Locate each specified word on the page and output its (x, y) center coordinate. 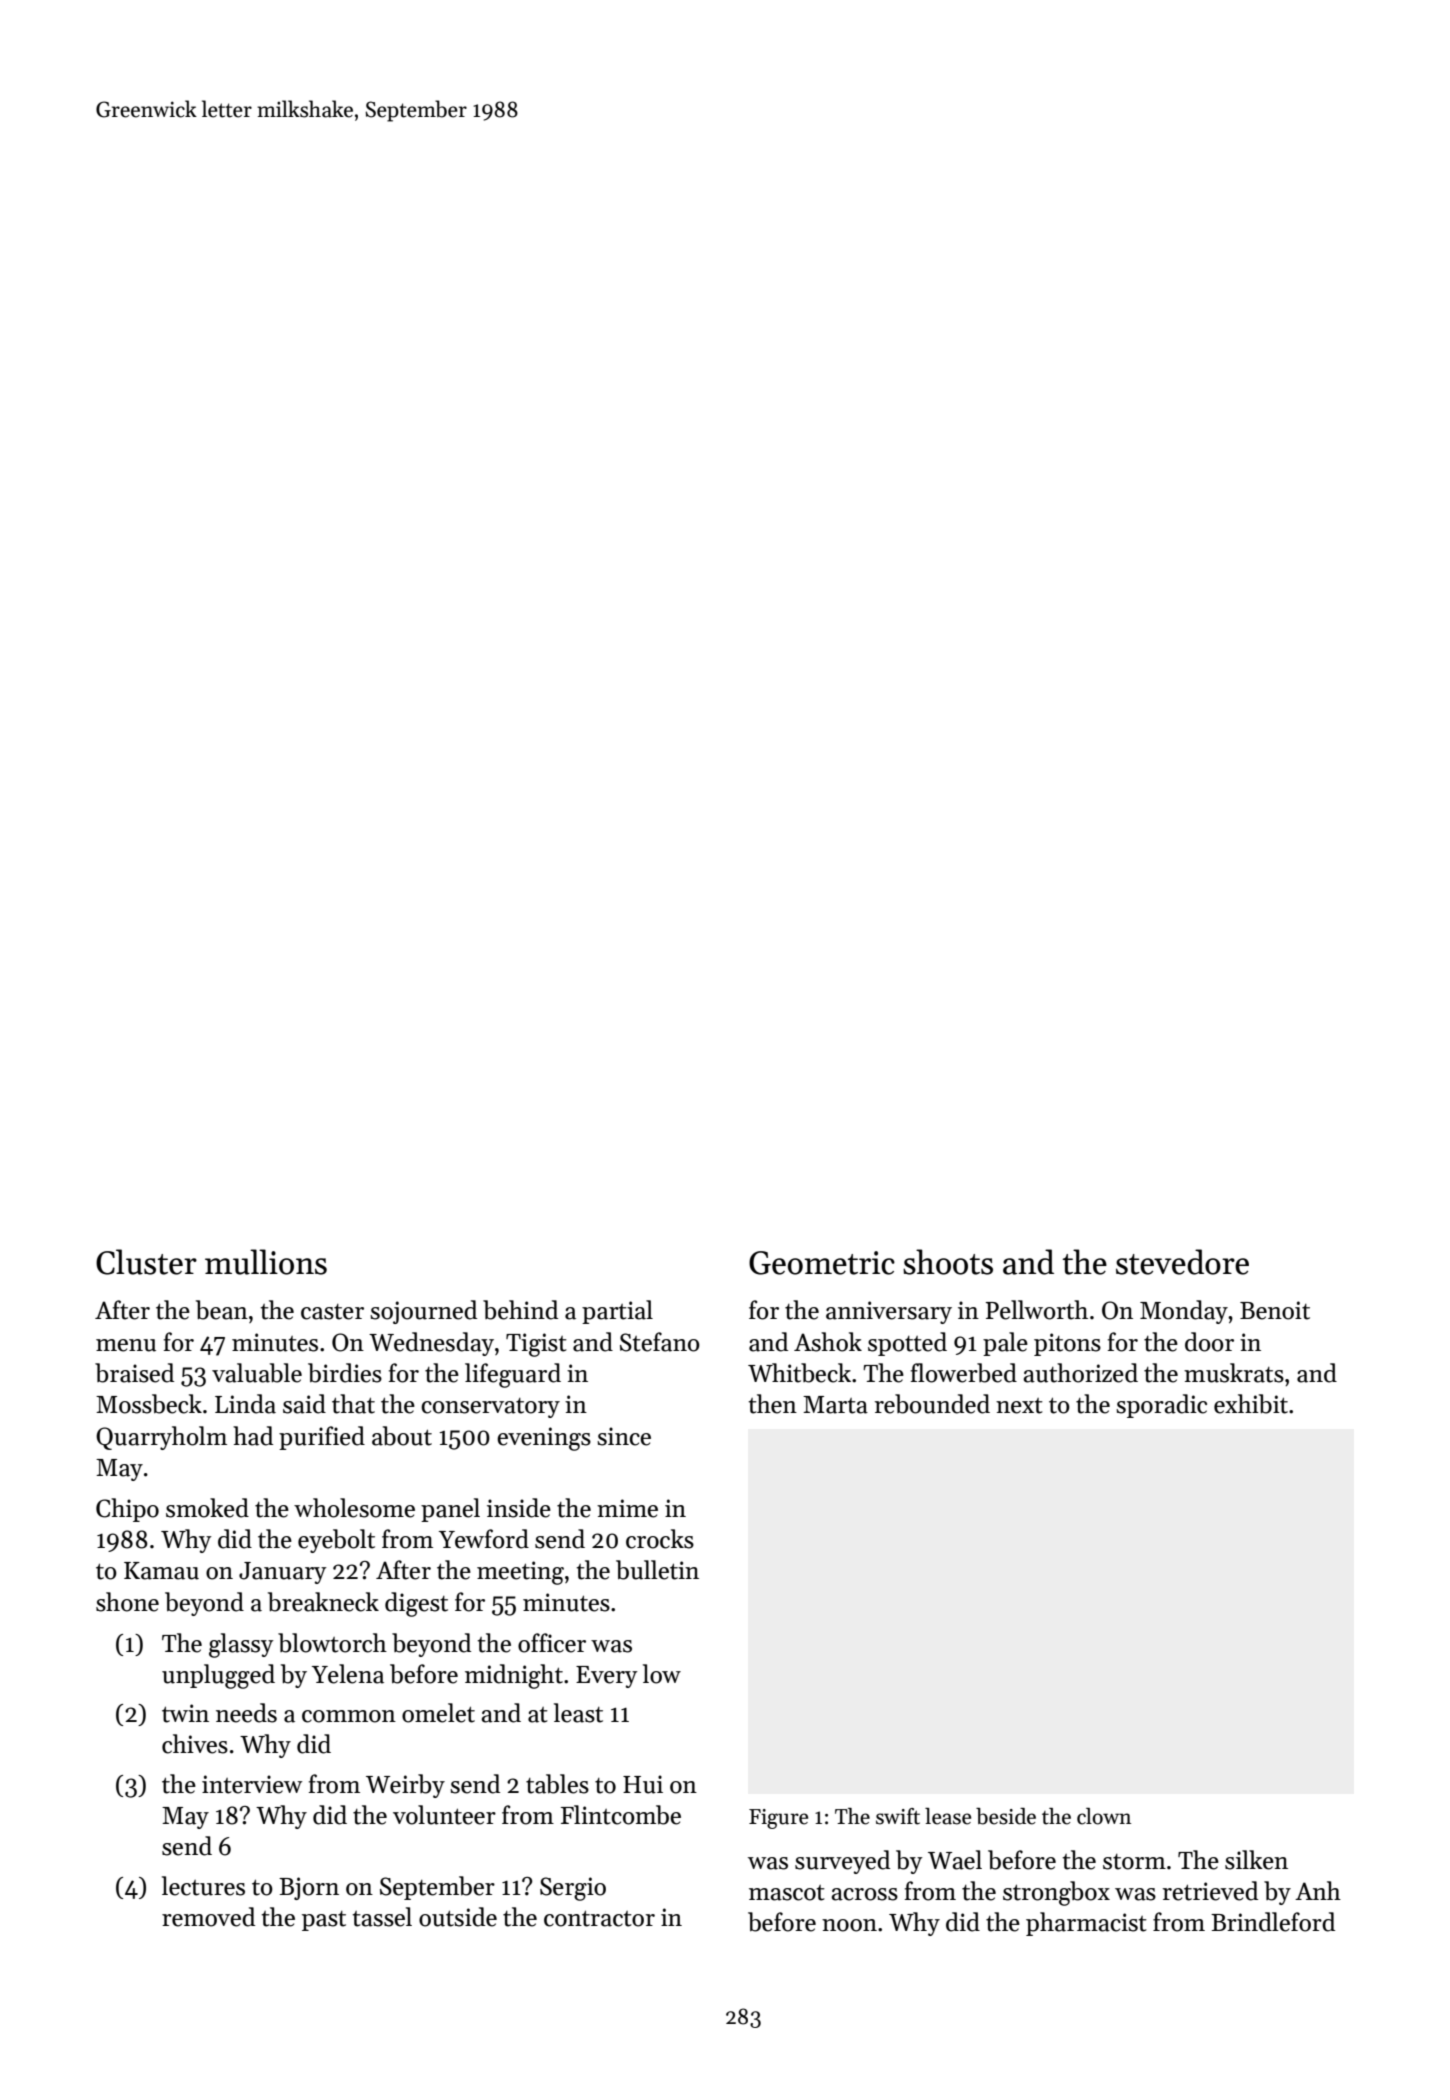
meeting (520, 1573)
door (1209, 1342)
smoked (207, 1508)
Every (607, 1677)
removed (208, 1917)
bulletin (657, 1570)
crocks (660, 1539)
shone (127, 1602)
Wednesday (431, 1344)
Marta (835, 1405)
